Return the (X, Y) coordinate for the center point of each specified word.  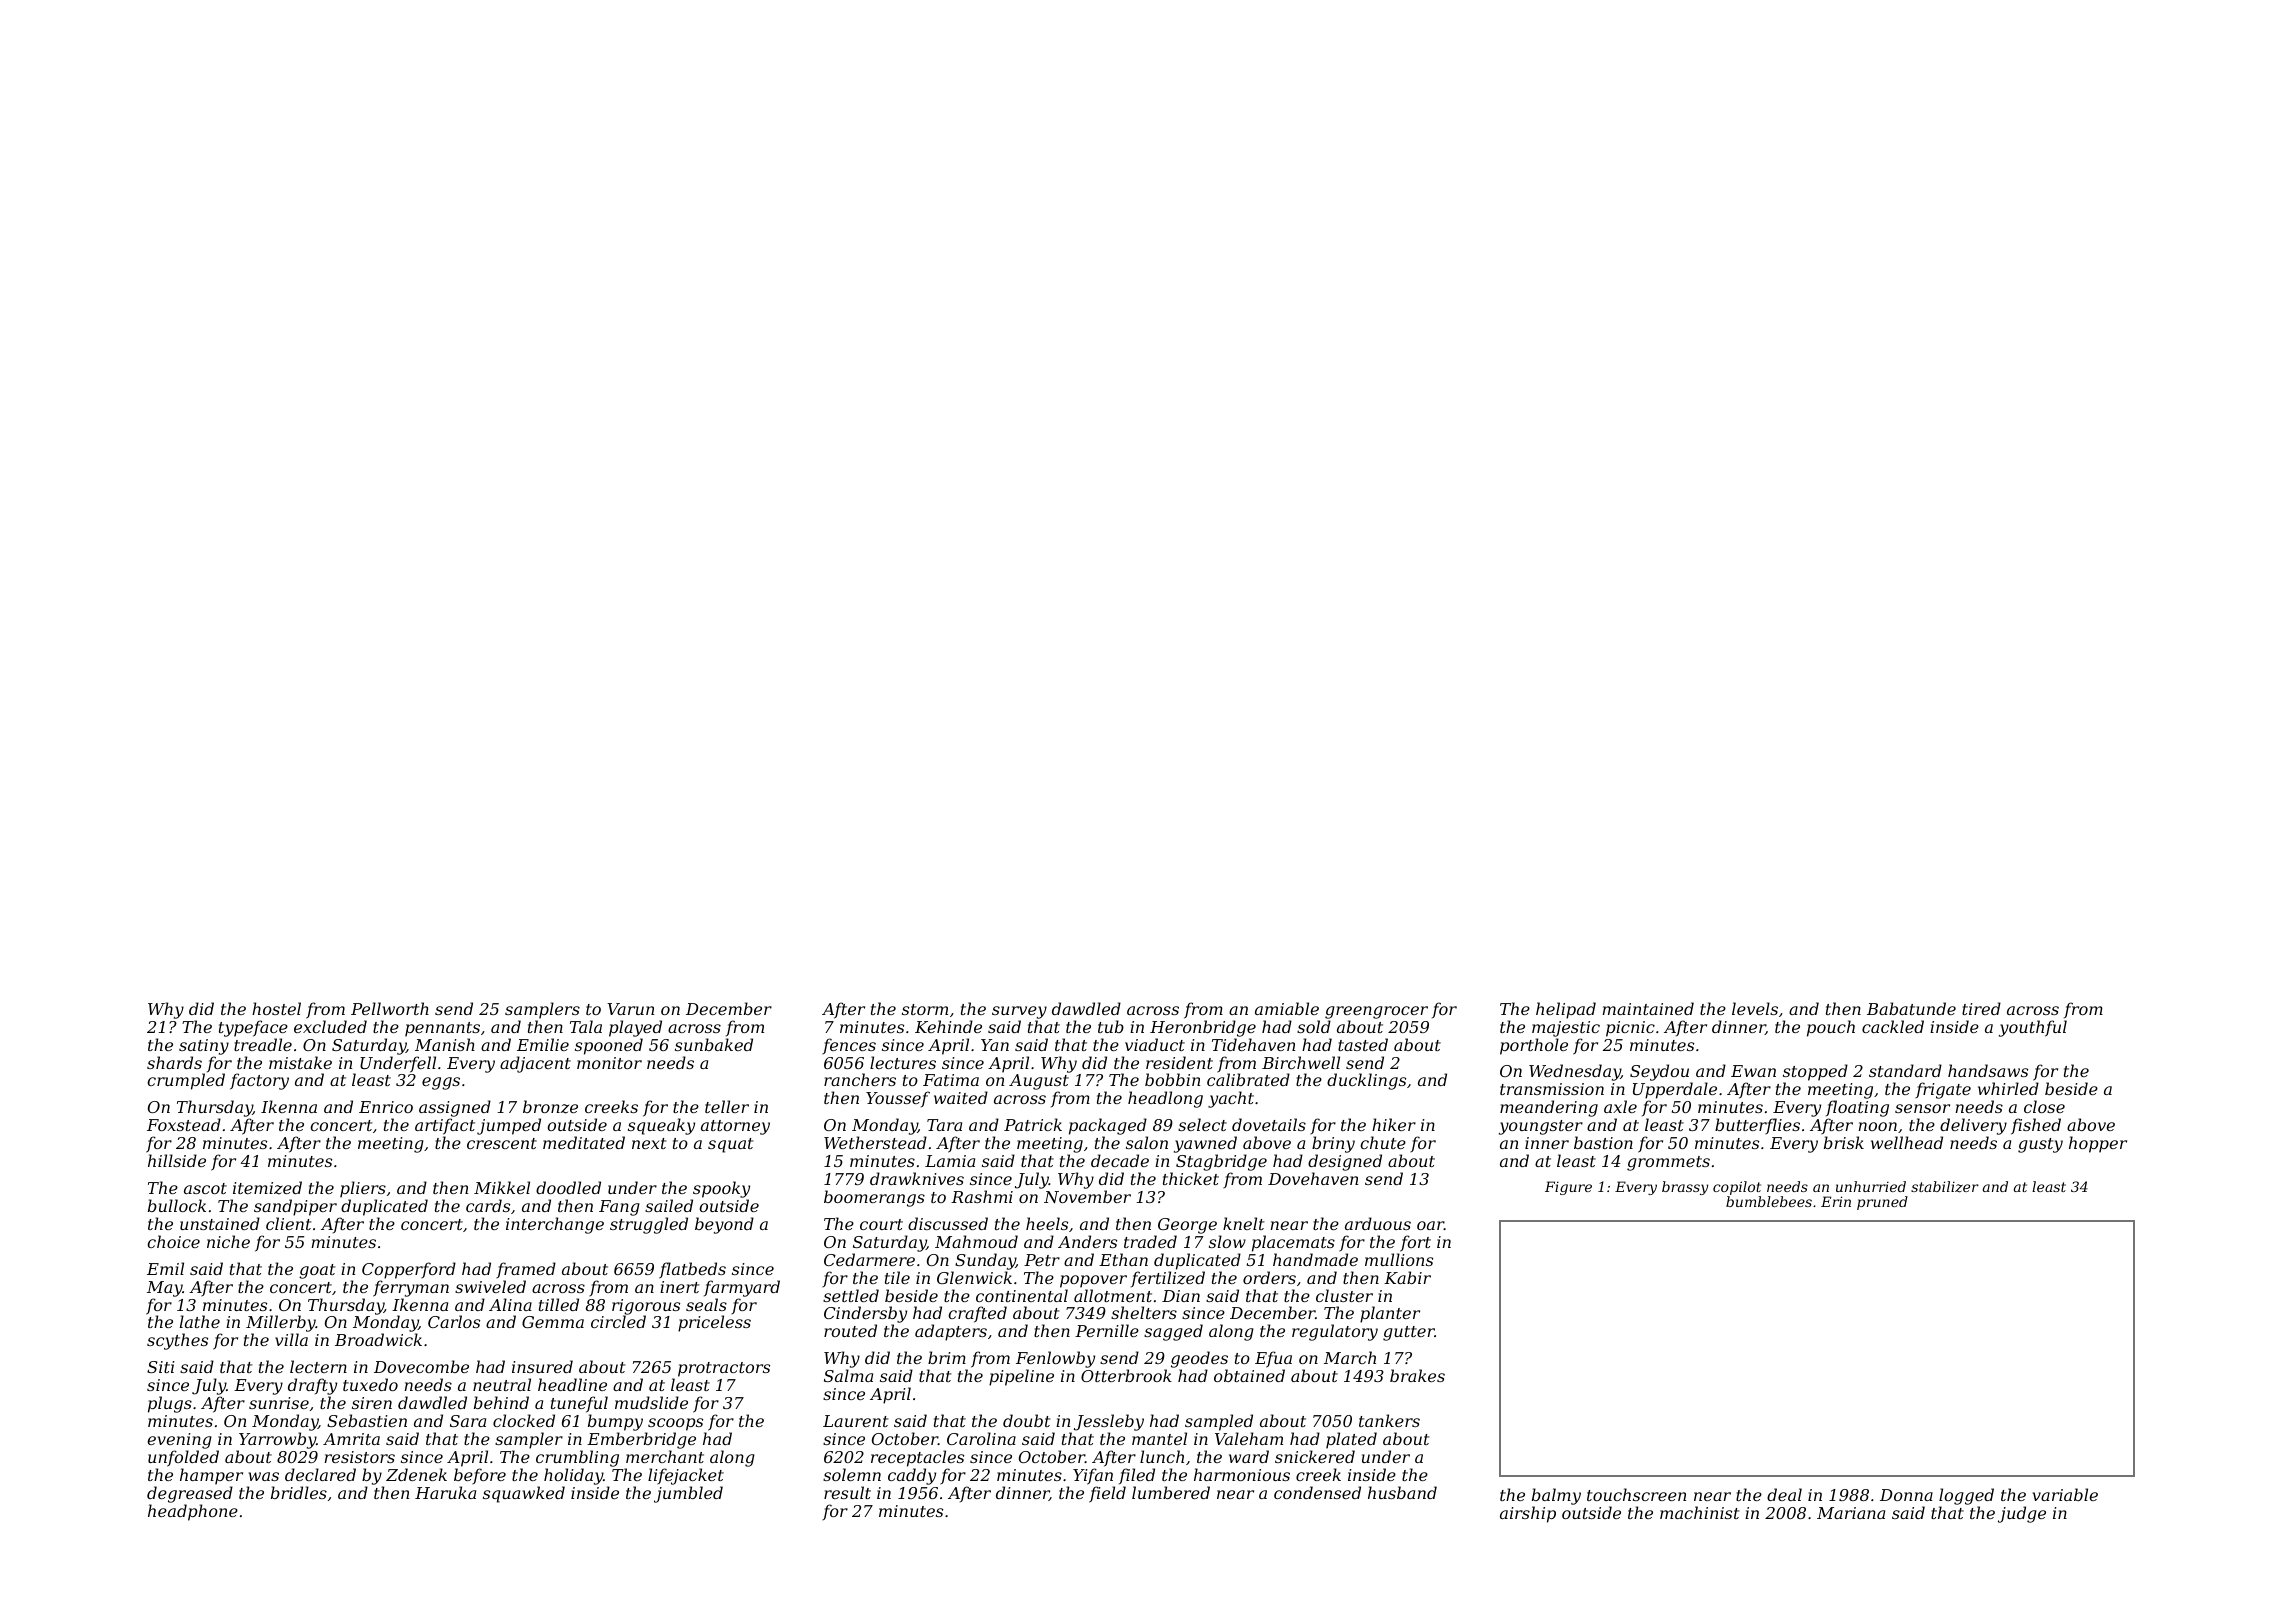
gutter (1409, 1333)
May (165, 1289)
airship (1528, 1514)
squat (730, 1145)
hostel (276, 1008)
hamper (211, 1476)
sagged (1173, 1332)
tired (1981, 1008)
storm (925, 1009)
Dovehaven (1313, 1178)
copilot (1737, 1188)
